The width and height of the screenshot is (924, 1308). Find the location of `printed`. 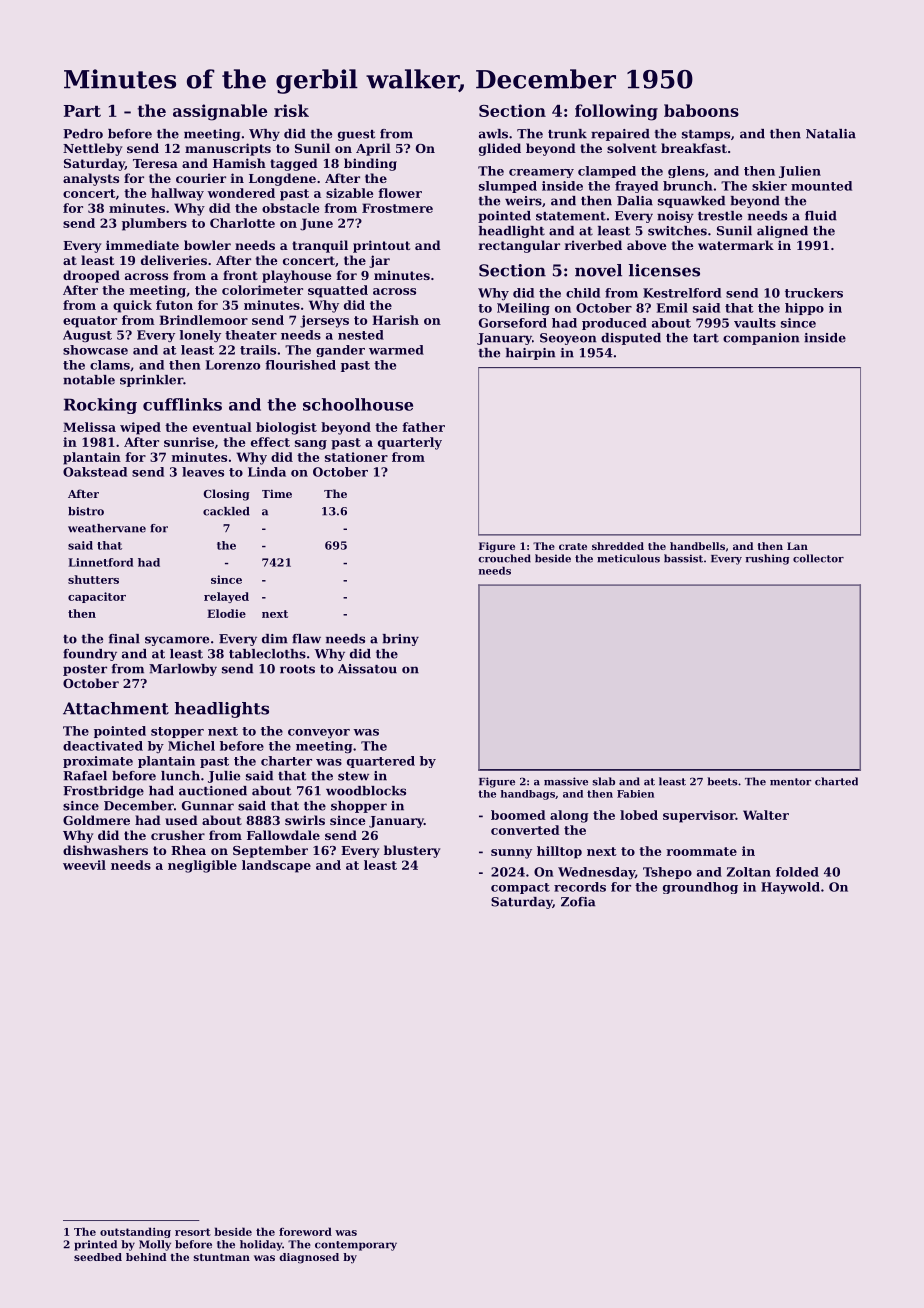

printed is located at coordinates (95, 1245).
